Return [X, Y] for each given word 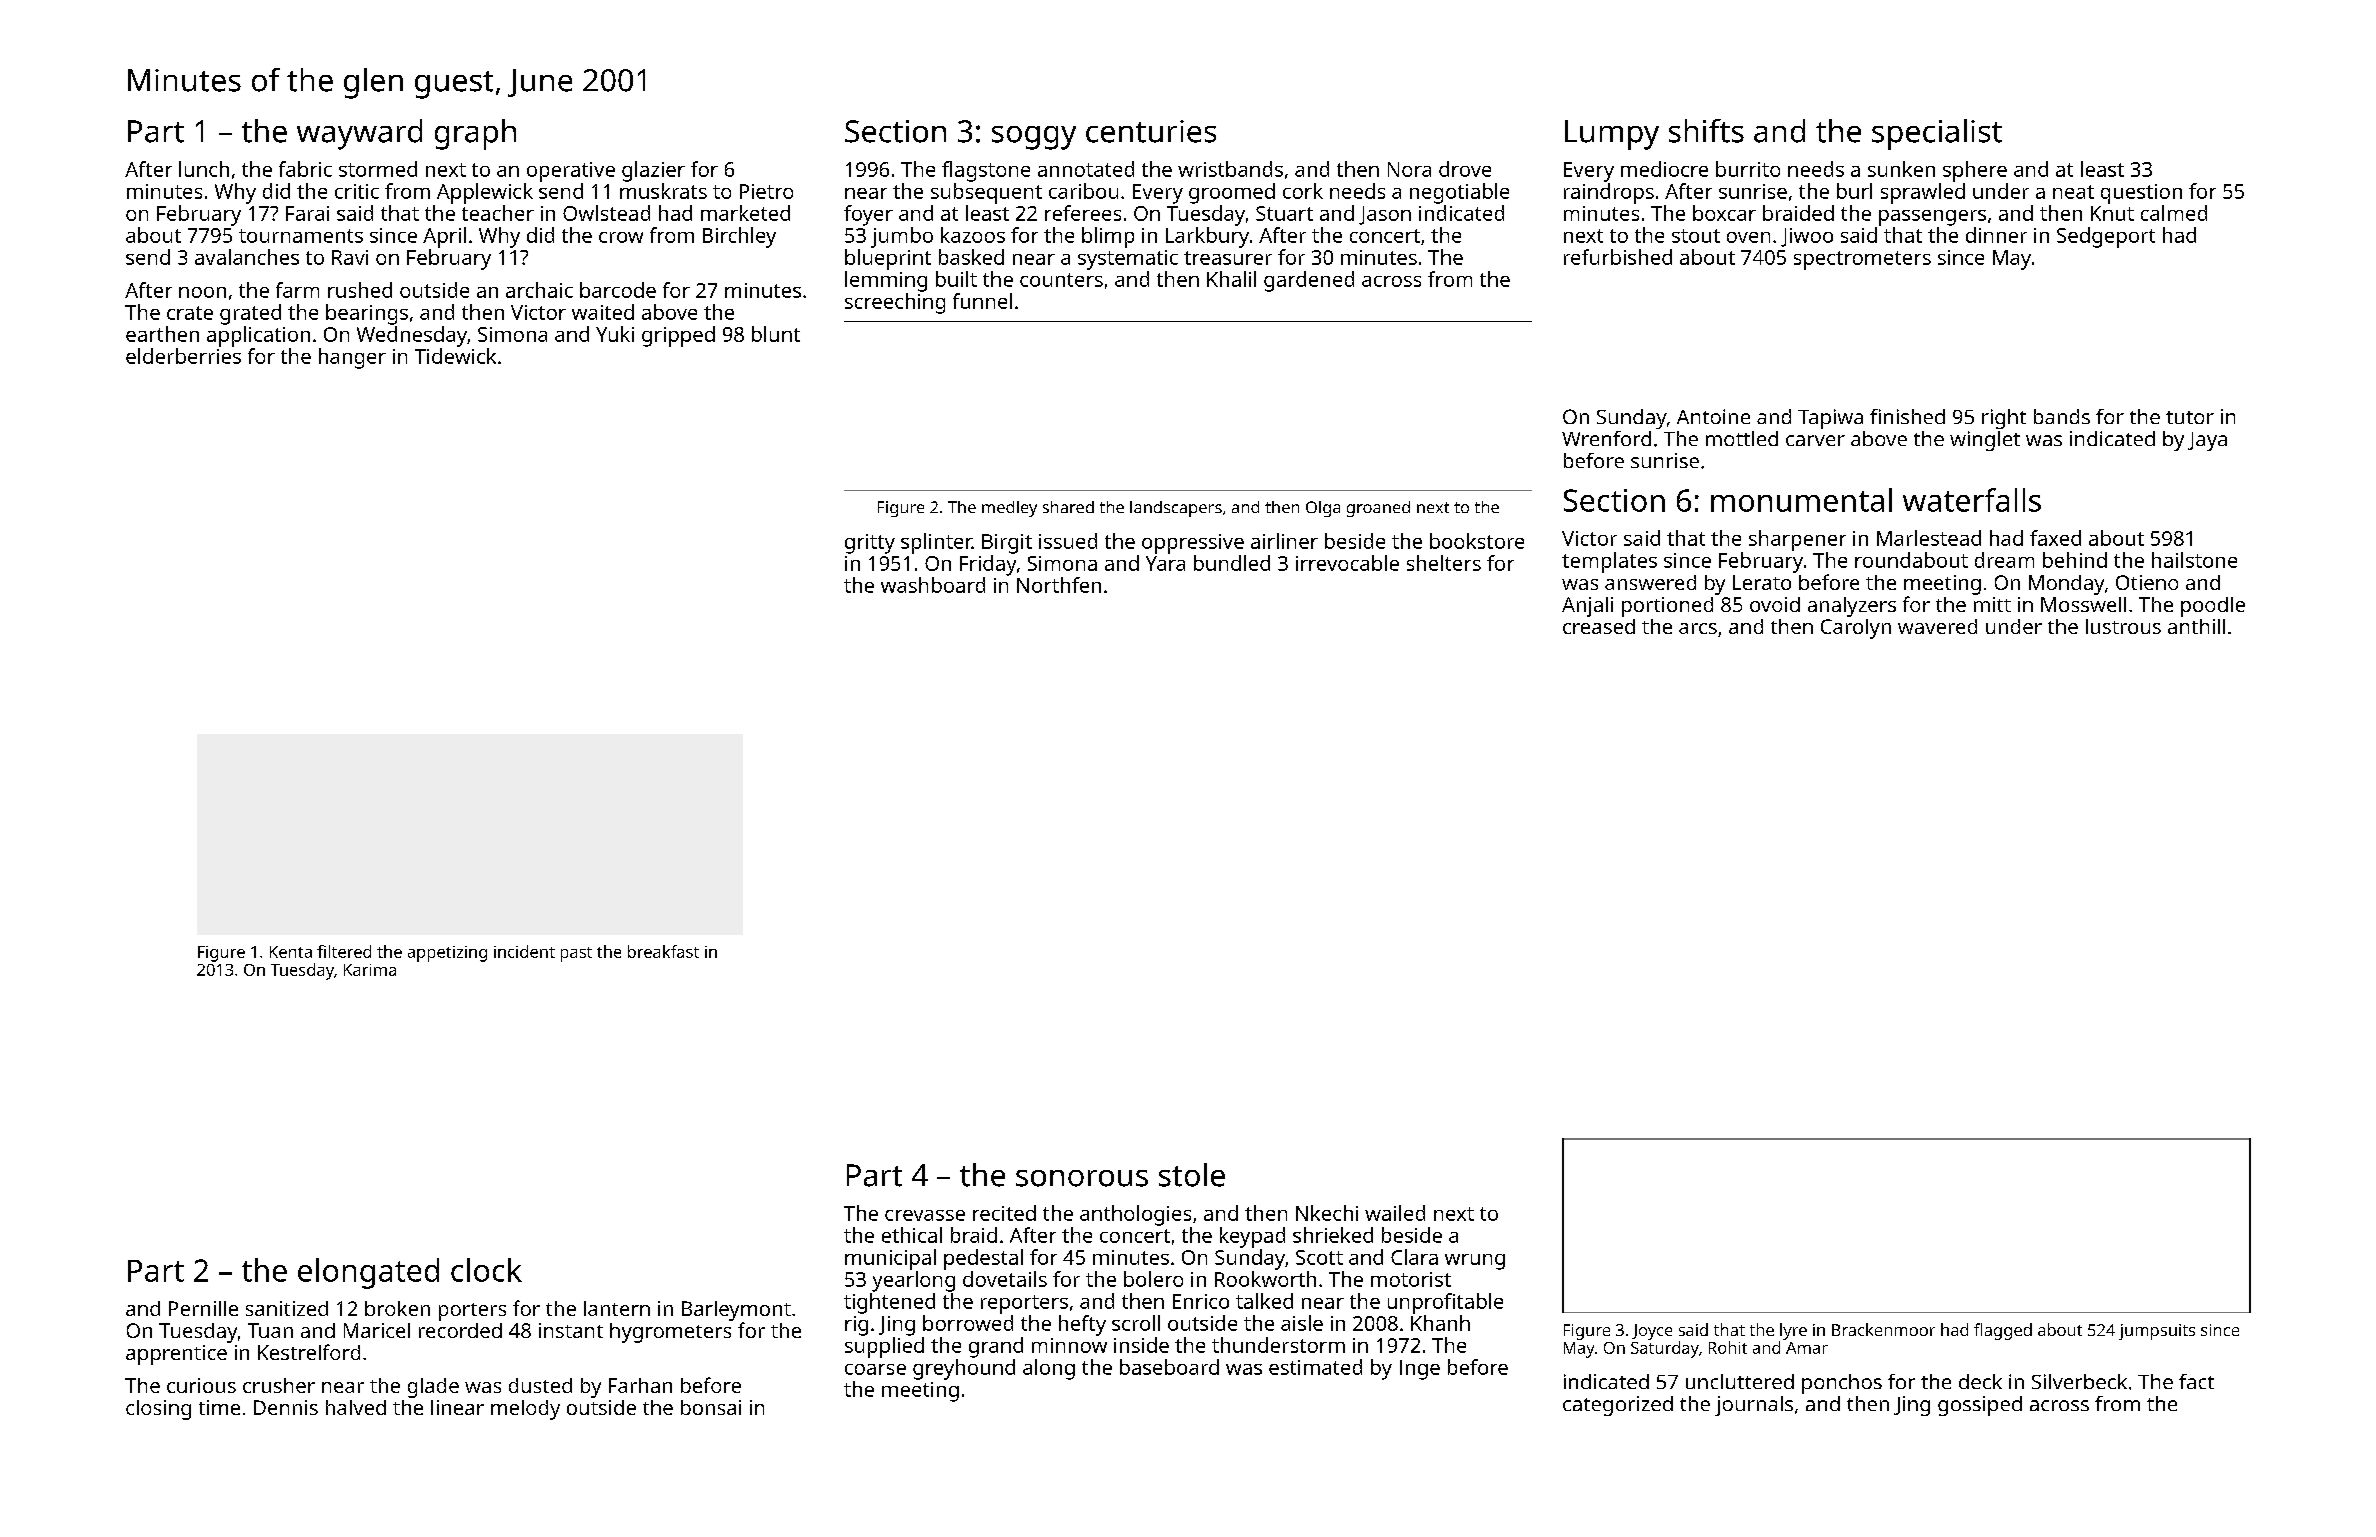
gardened [1309, 281]
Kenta [291, 952]
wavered [1937, 626]
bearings [367, 314]
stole [1192, 1175]
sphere [1975, 171]
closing [158, 1410]
